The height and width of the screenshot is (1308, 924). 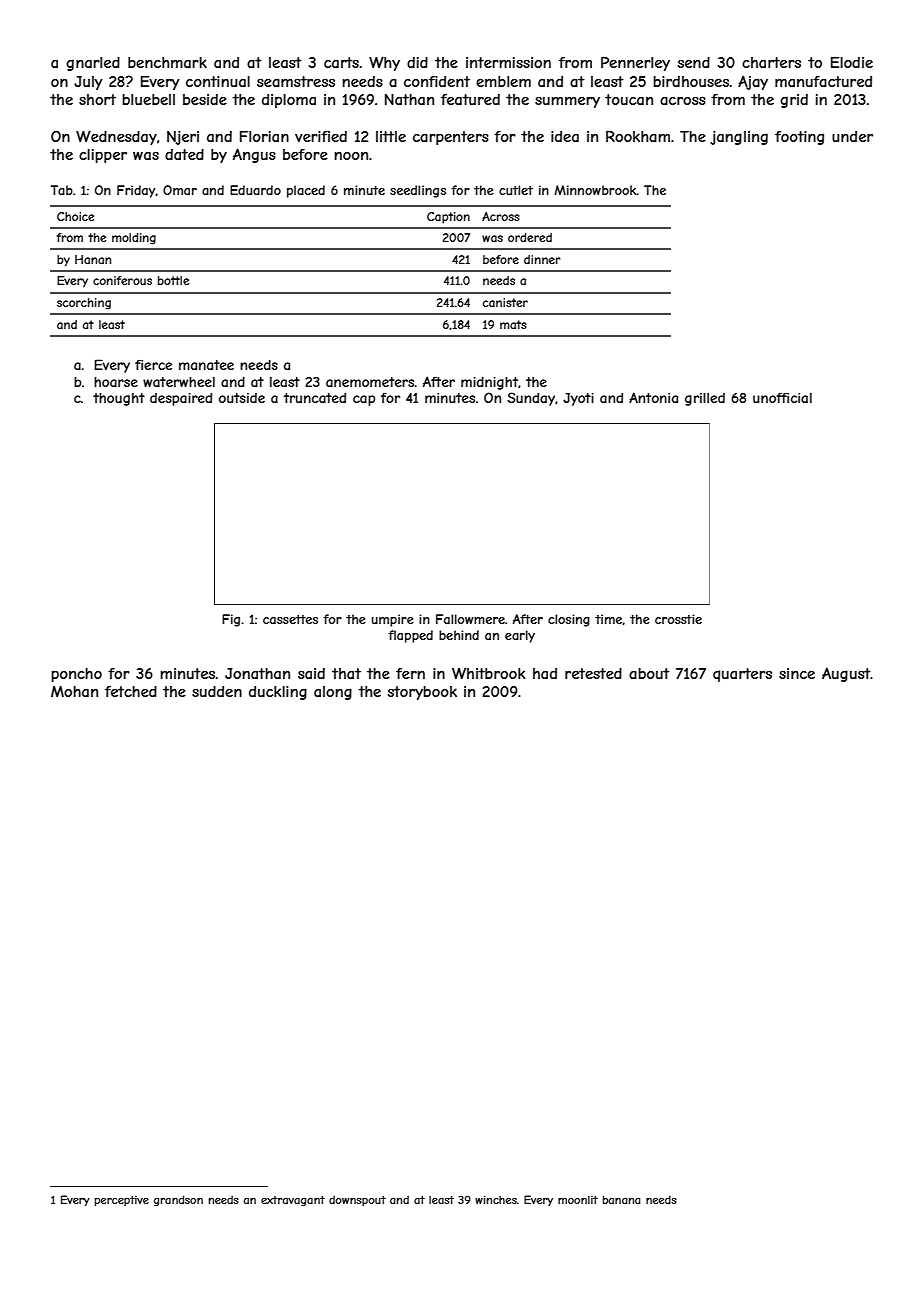 What do you see at coordinates (516, 190) in the screenshot?
I see `cutlet` at bounding box center [516, 190].
